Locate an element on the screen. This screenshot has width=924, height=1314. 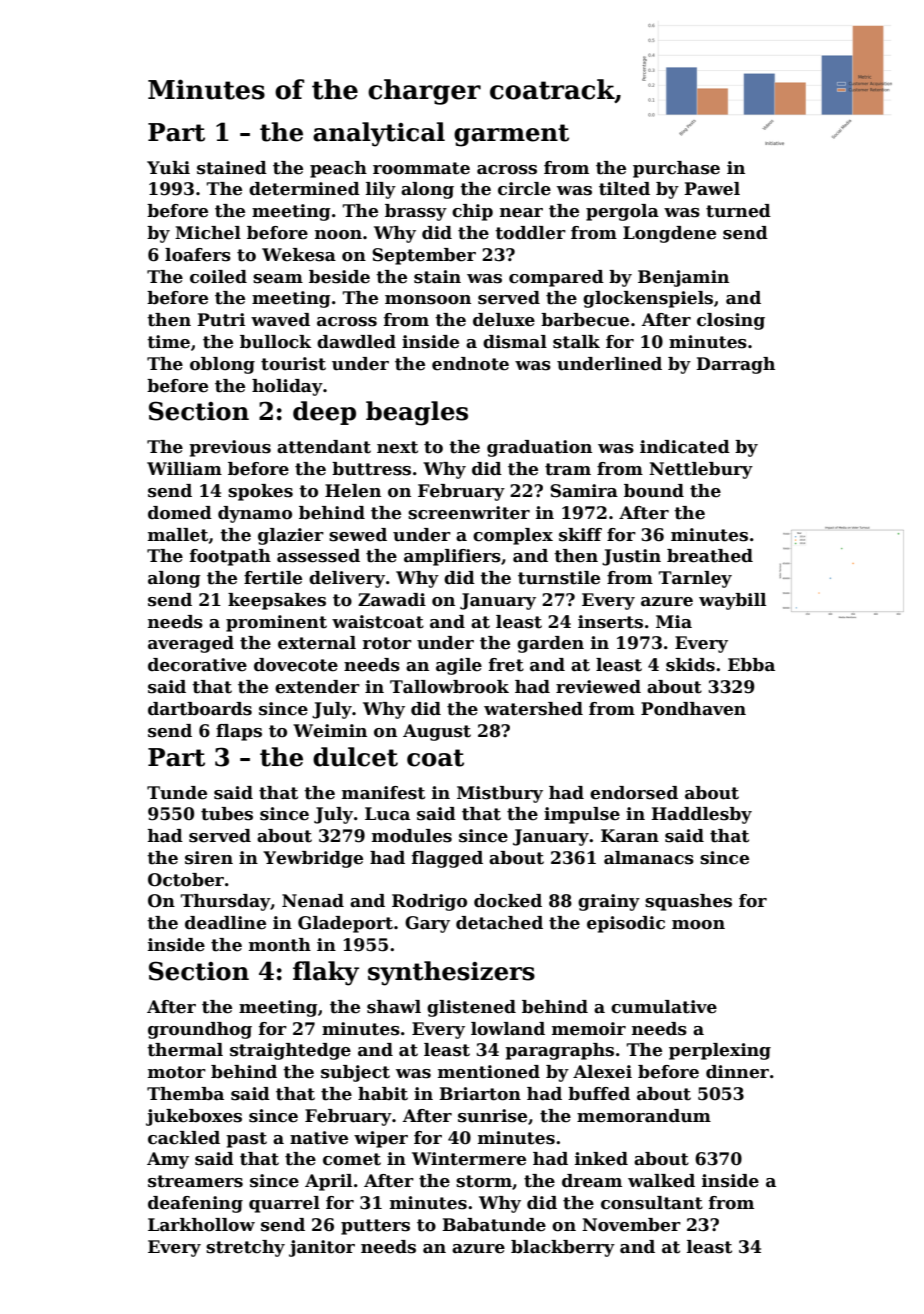
impulse is located at coordinates (582, 815).
